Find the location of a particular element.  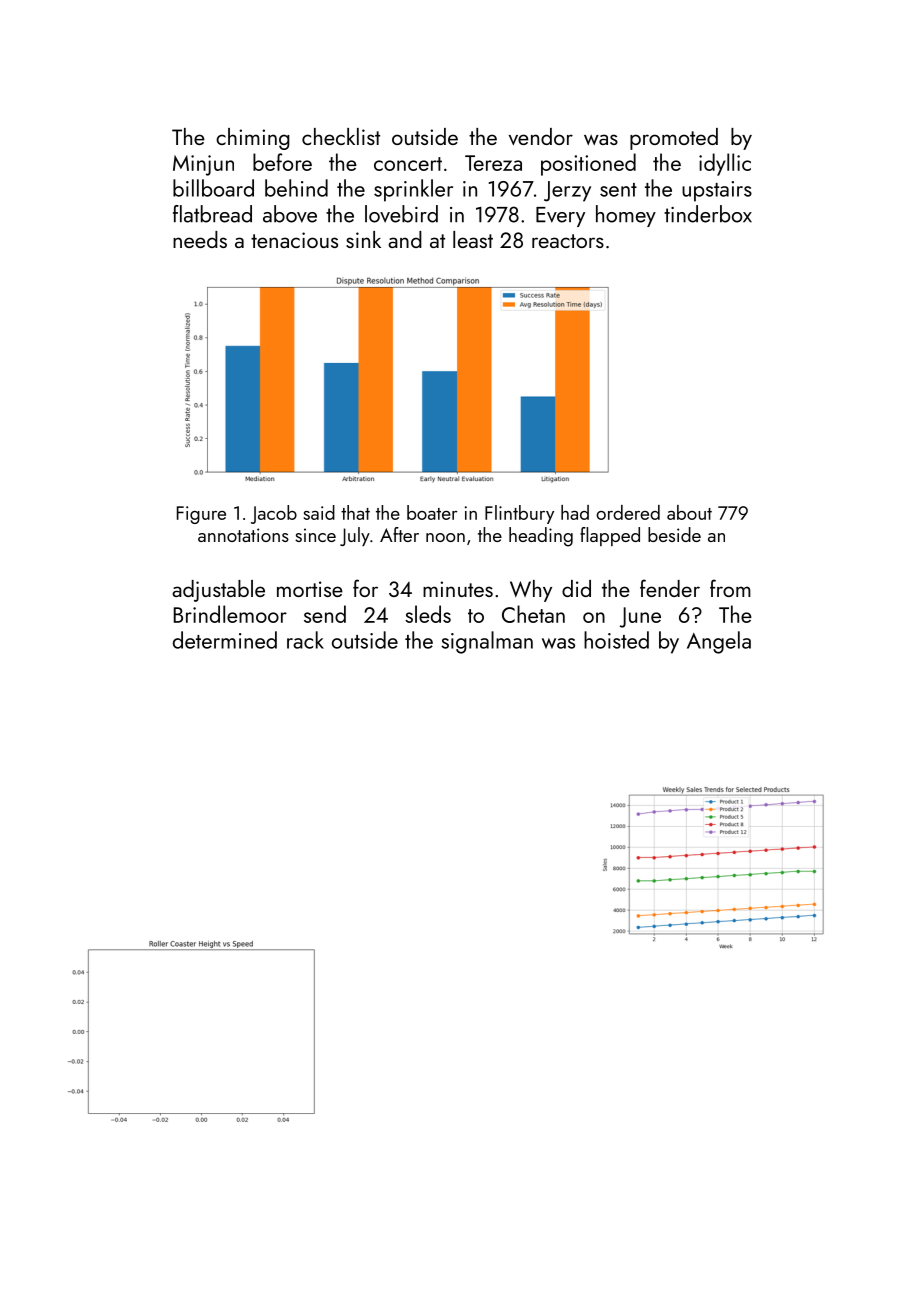

needs is located at coordinates (200, 239).
